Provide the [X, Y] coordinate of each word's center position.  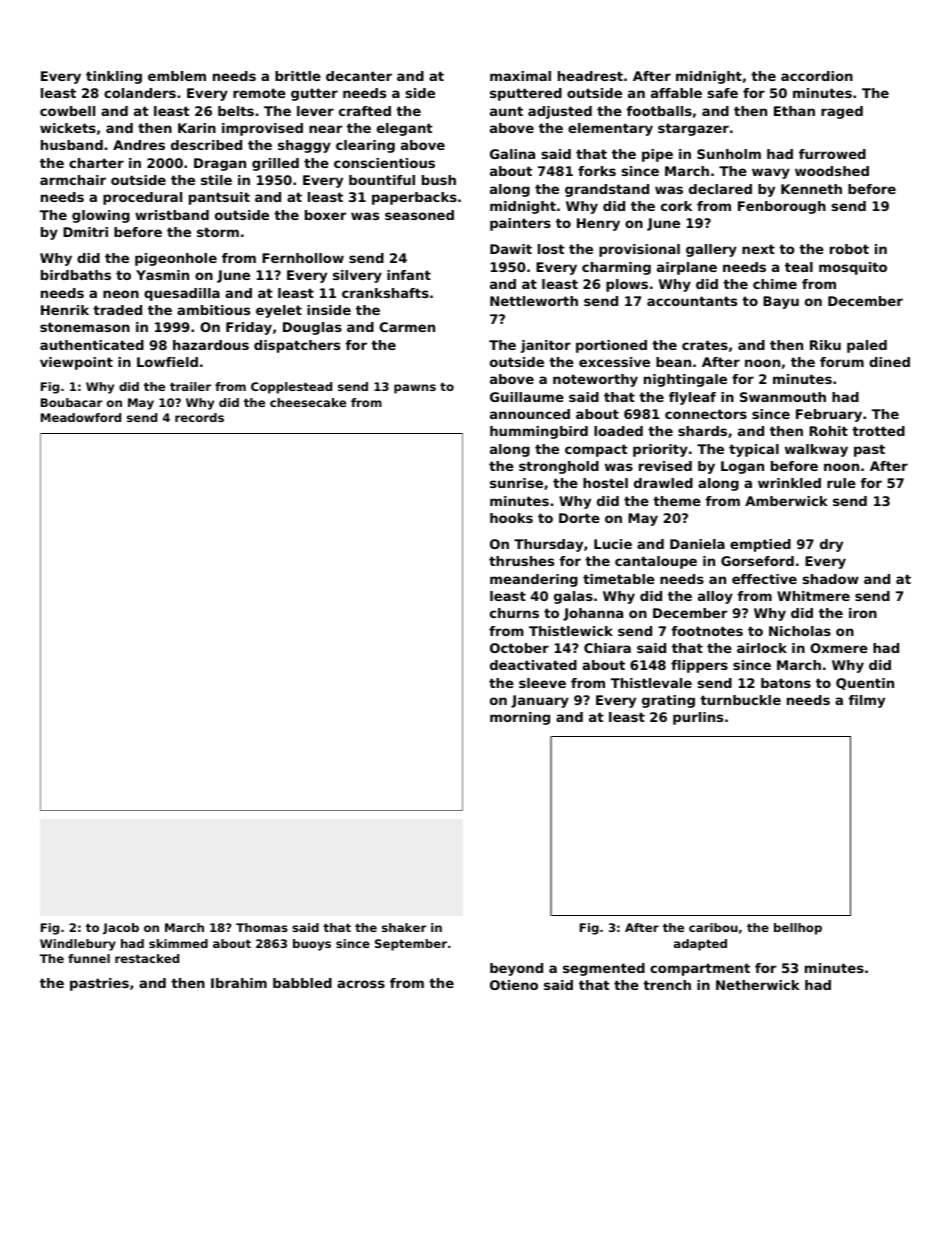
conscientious [384, 163]
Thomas [262, 927]
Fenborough [782, 207]
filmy [866, 701]
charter [96, 163]
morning [520, 718]
